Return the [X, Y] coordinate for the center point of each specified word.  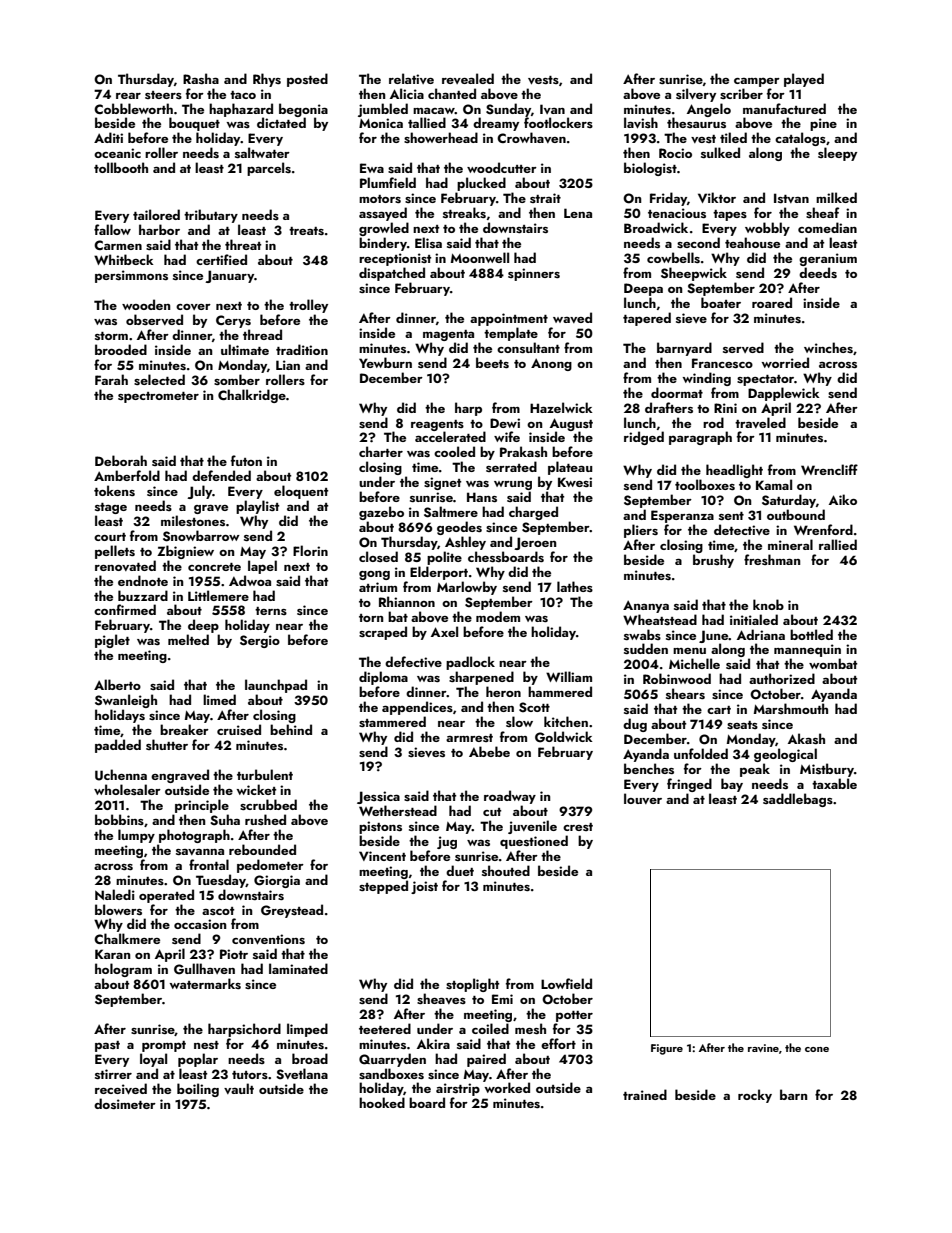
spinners [534, 274]
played [804, 80]
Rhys [267, 80]
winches [828, 347]
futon [246, 460]
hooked [382, 1102]
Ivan [552, 109]
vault [239, 1088]
